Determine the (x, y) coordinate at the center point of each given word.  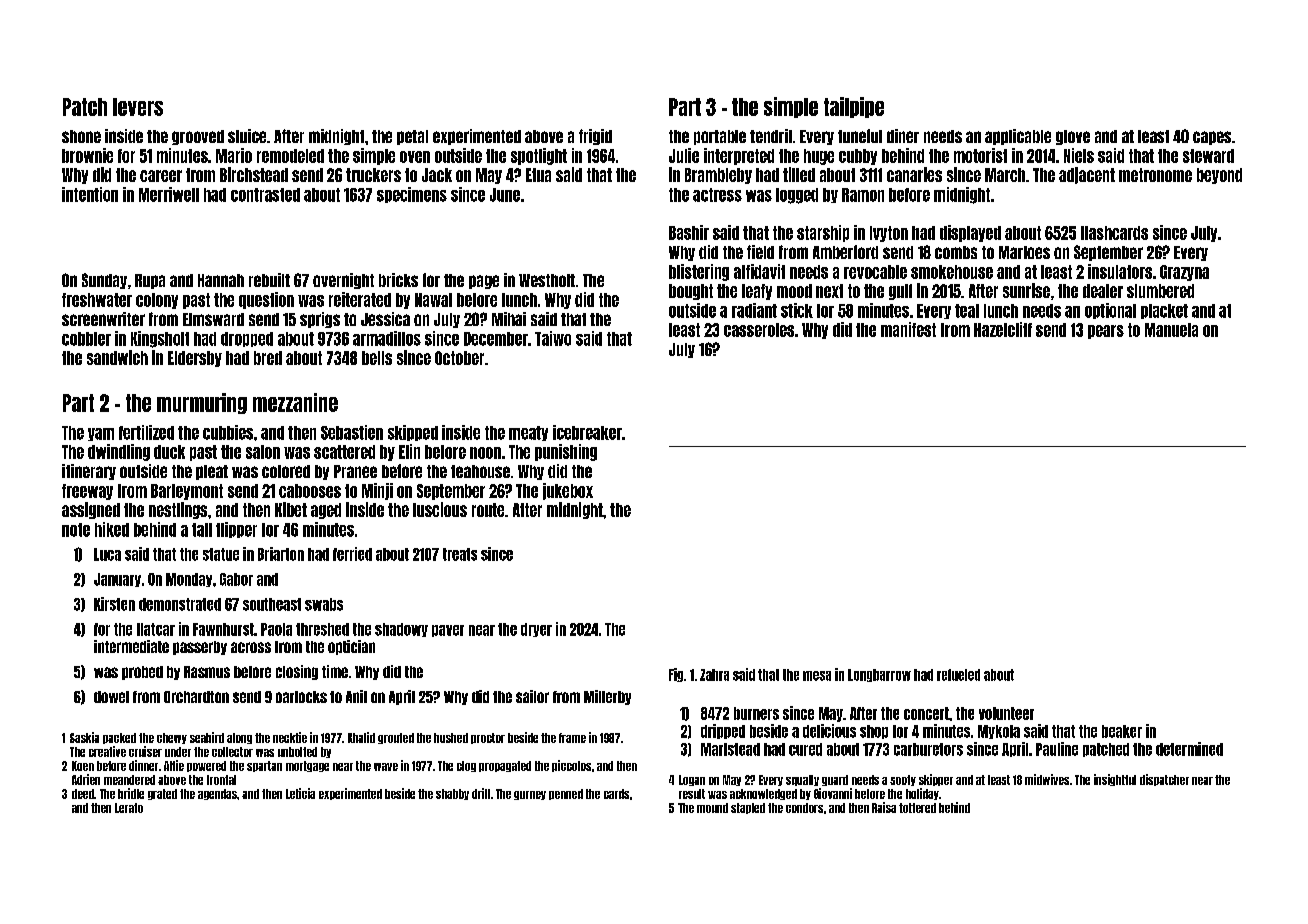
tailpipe (854, 107)
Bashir (689, 232)
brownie (87, 155)
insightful (1115, 780)
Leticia (300, 793)
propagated (505, 766)
